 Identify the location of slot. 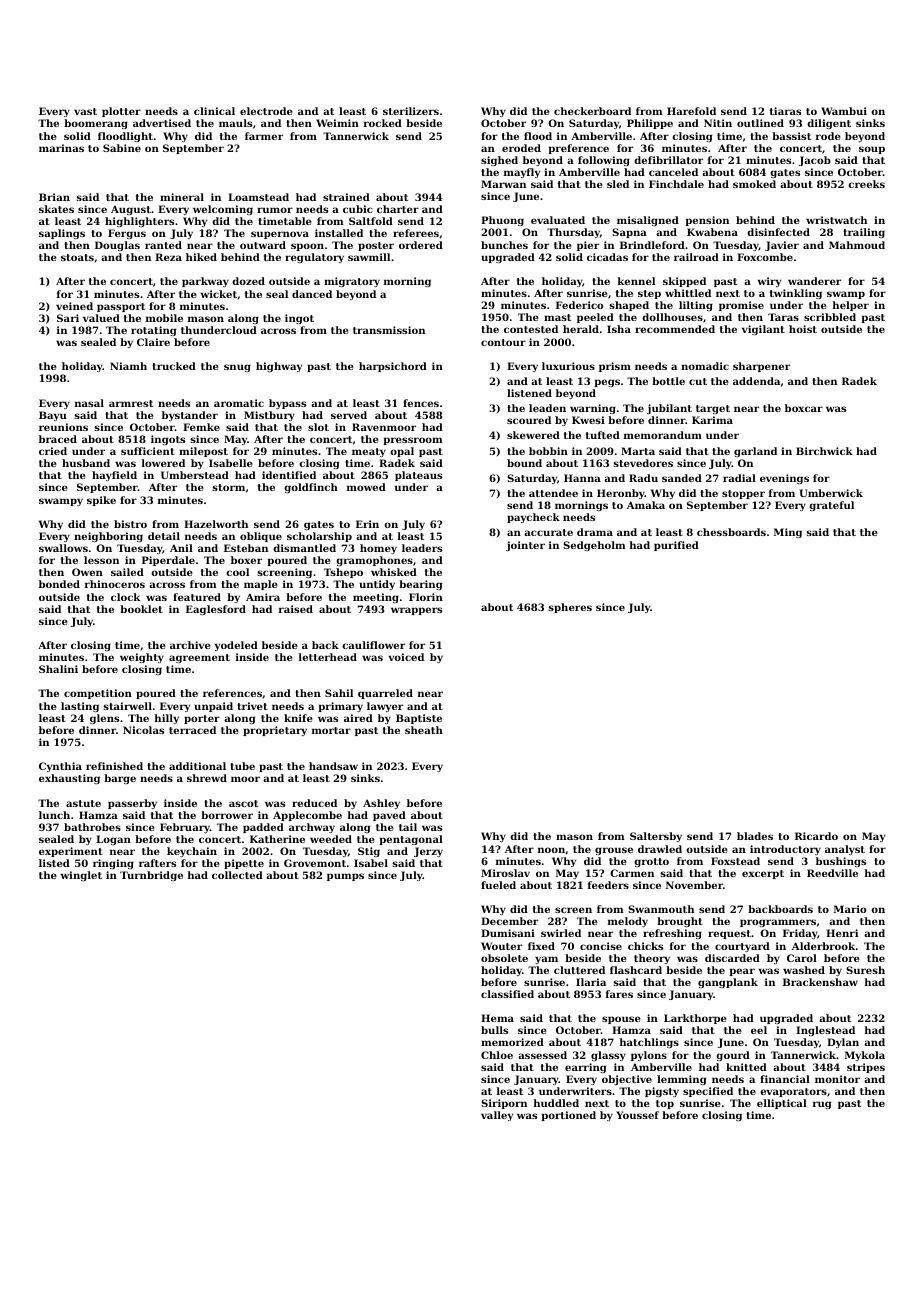
(318, 427).
